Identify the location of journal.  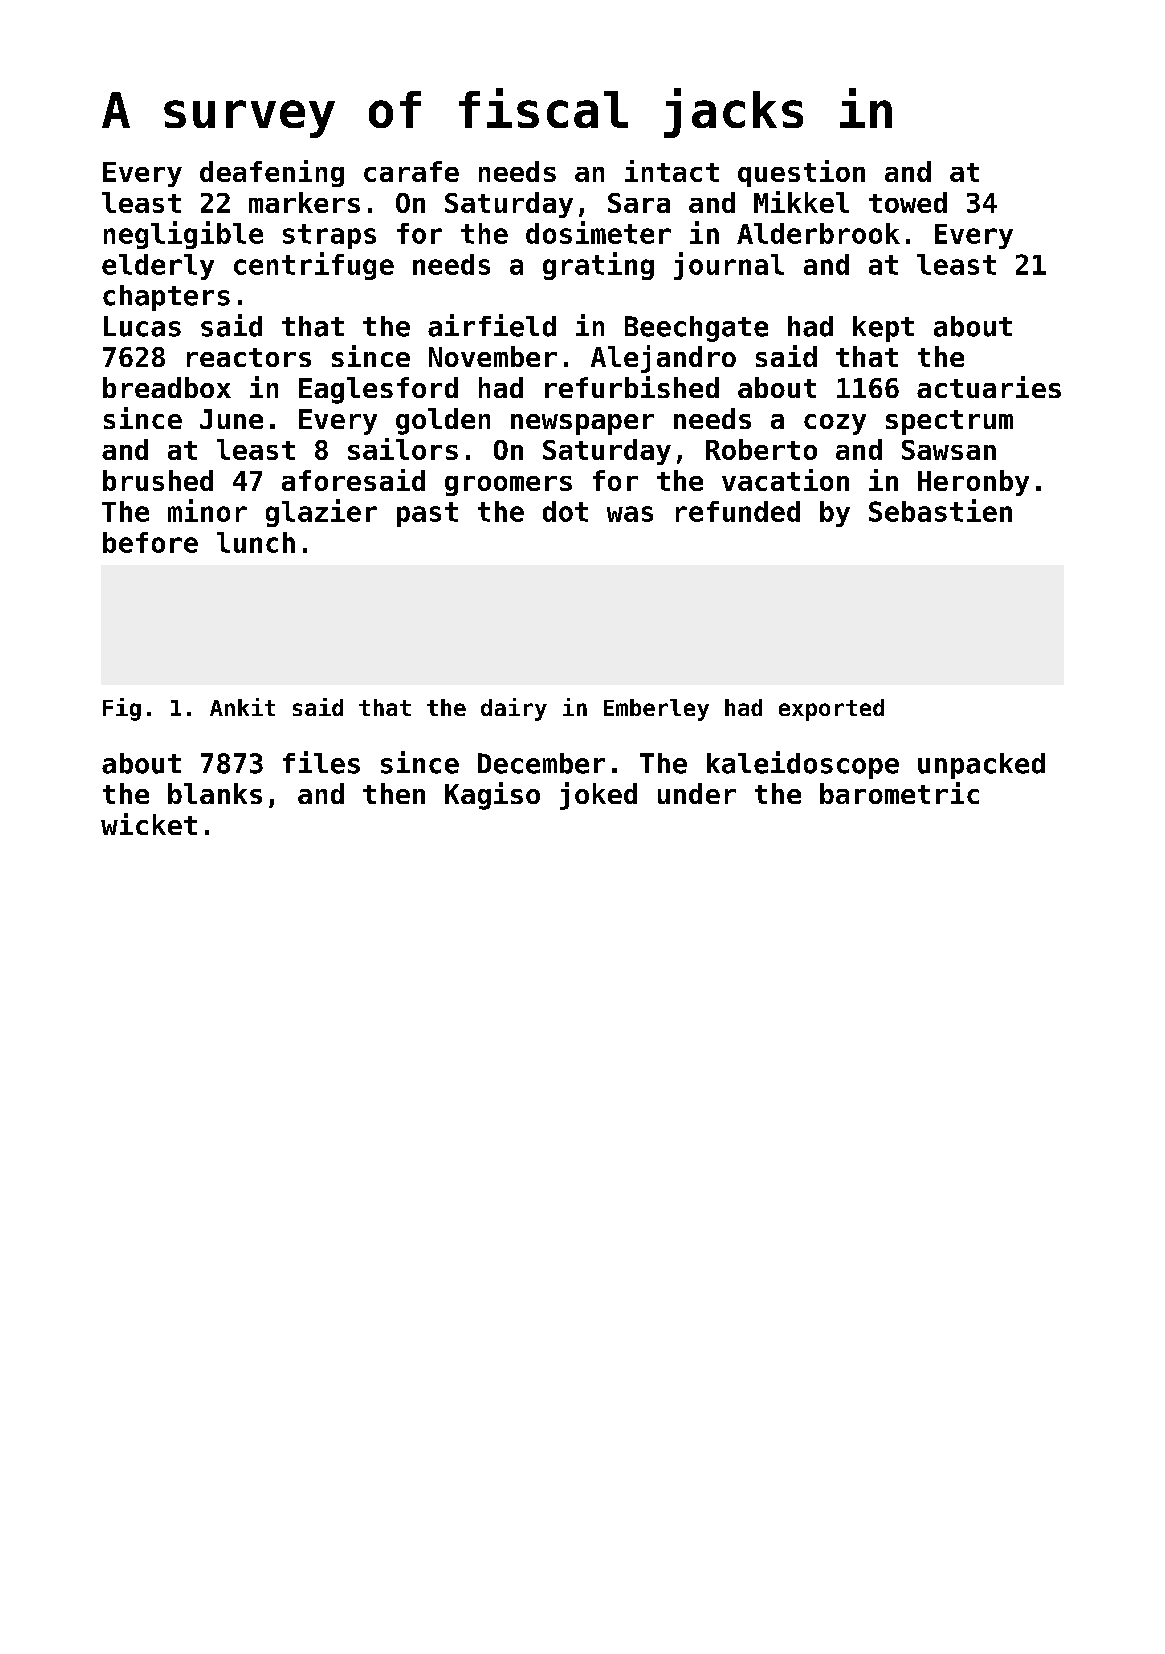
(729, 266).
